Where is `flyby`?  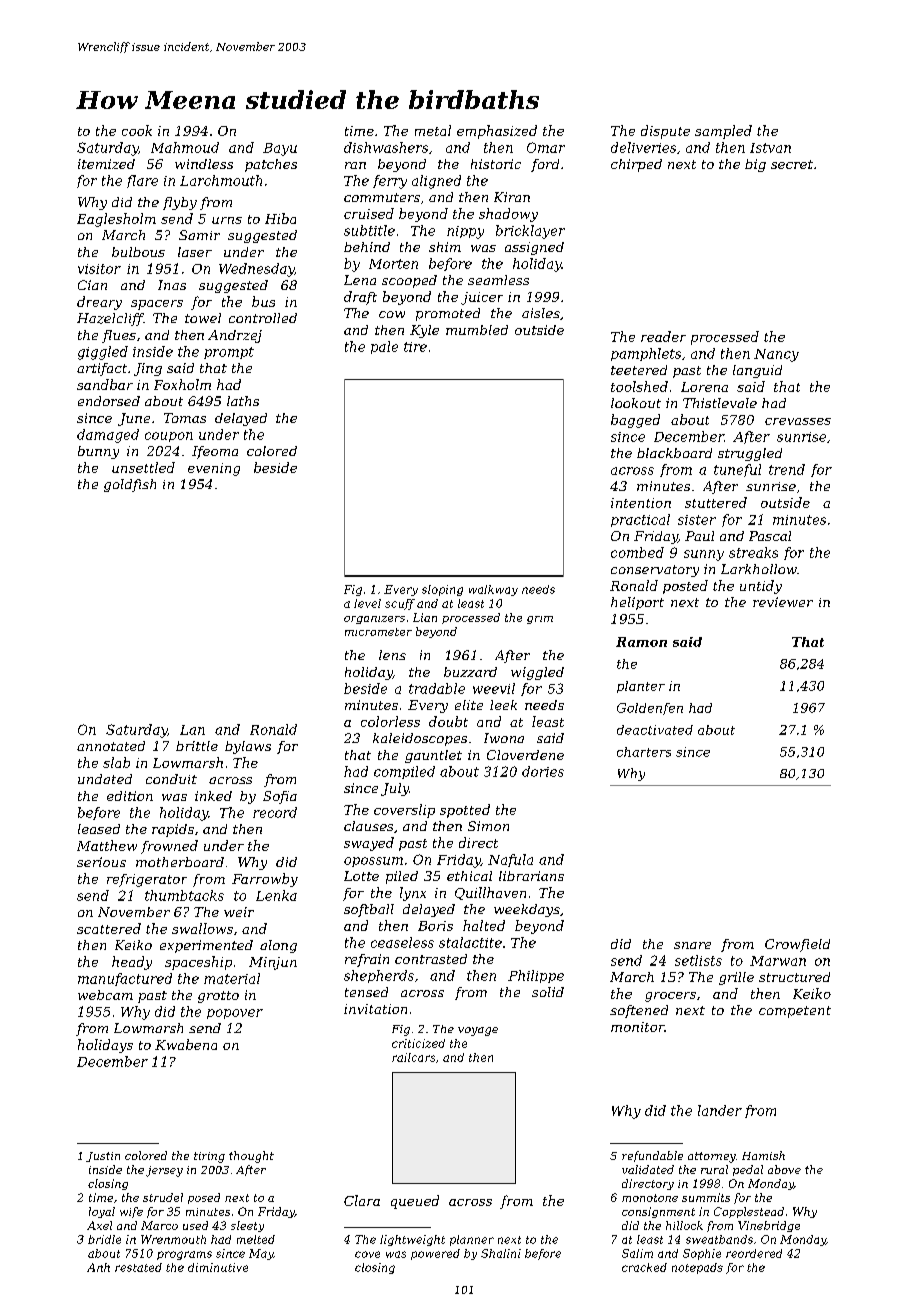 flyby is located at coordinates (180, 203).
